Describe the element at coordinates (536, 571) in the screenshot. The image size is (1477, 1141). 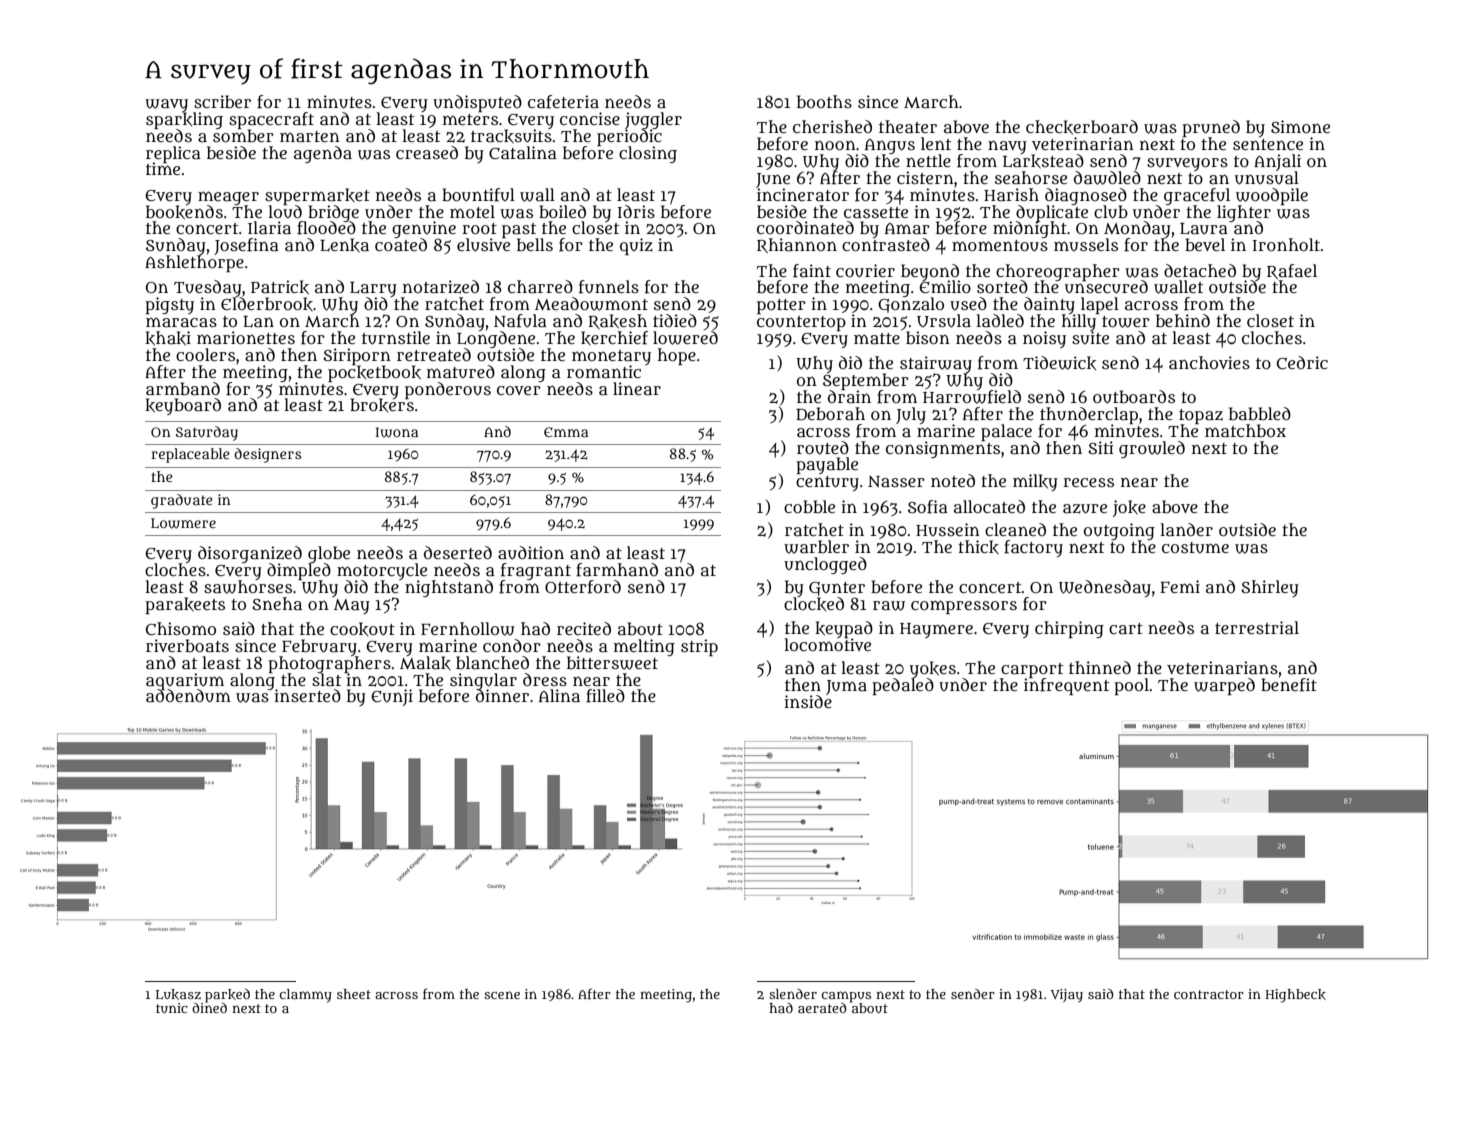
I see `fragrant` at that location.
